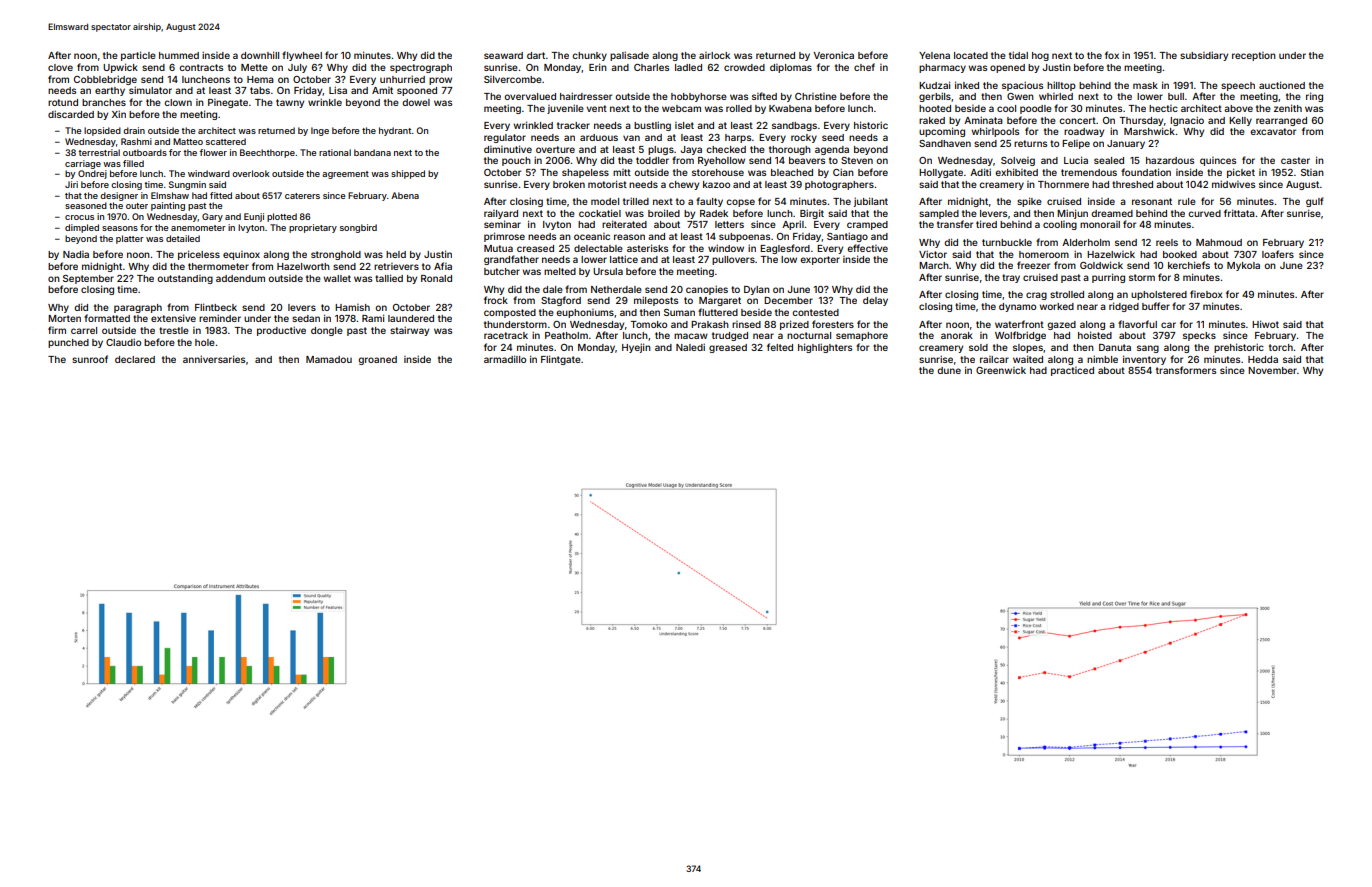 Image resolution: width=1372 pixels, height=887 pixels. I want to click on Silvercombe, so click(513, 79).
